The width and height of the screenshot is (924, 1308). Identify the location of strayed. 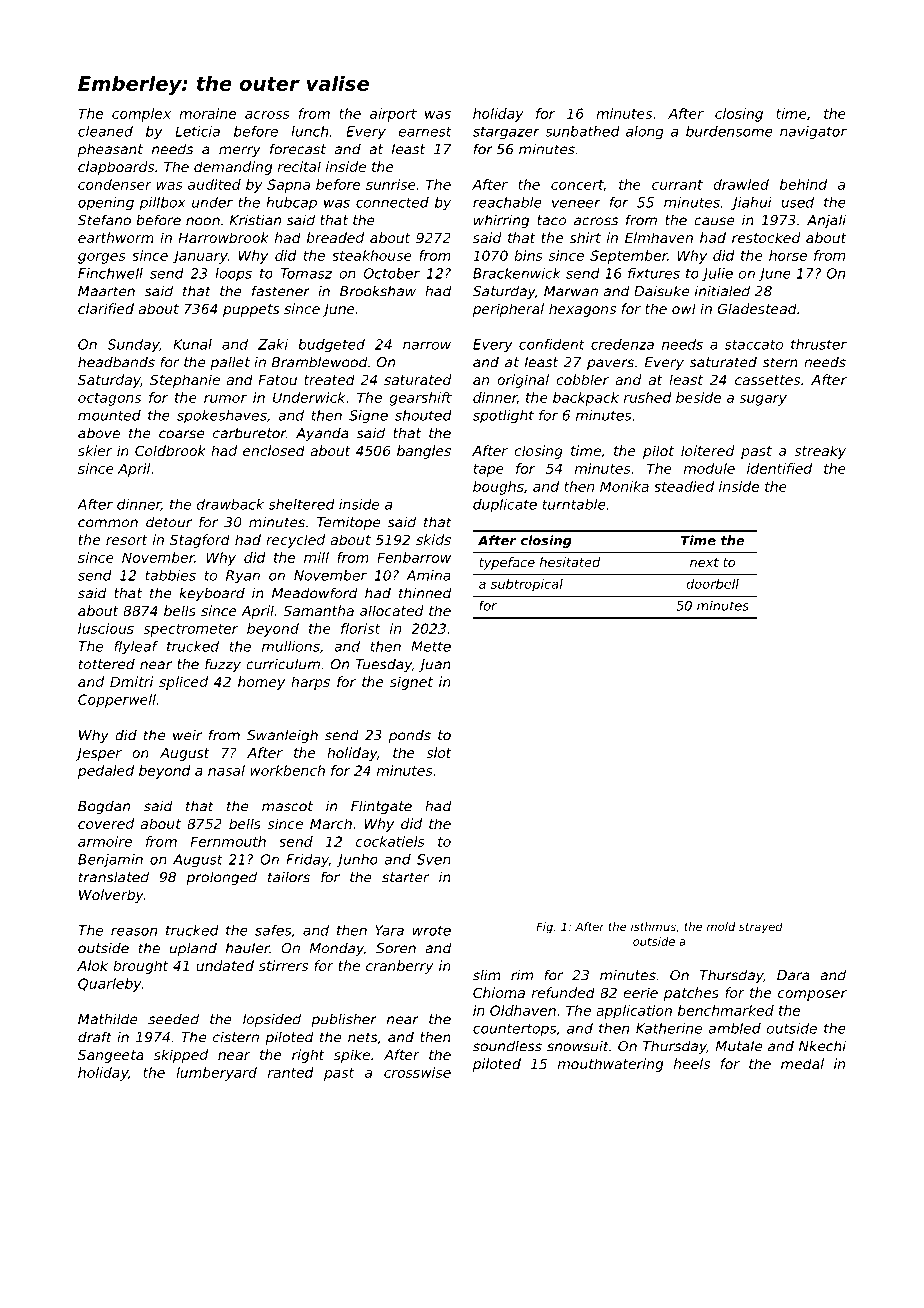
(761, 928).
